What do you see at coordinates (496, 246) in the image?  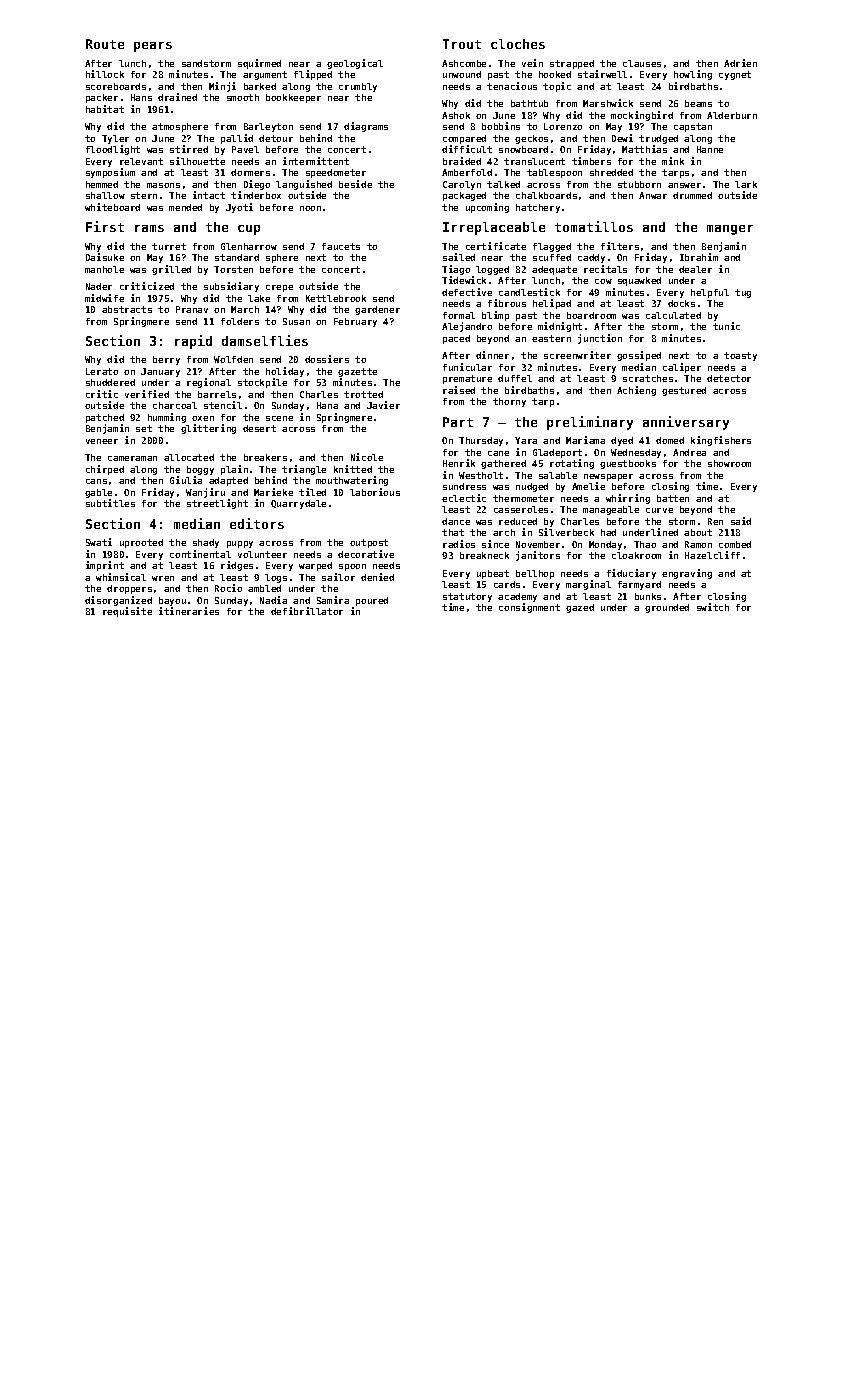 I see `certificate` at bounding box center [496, 246].
